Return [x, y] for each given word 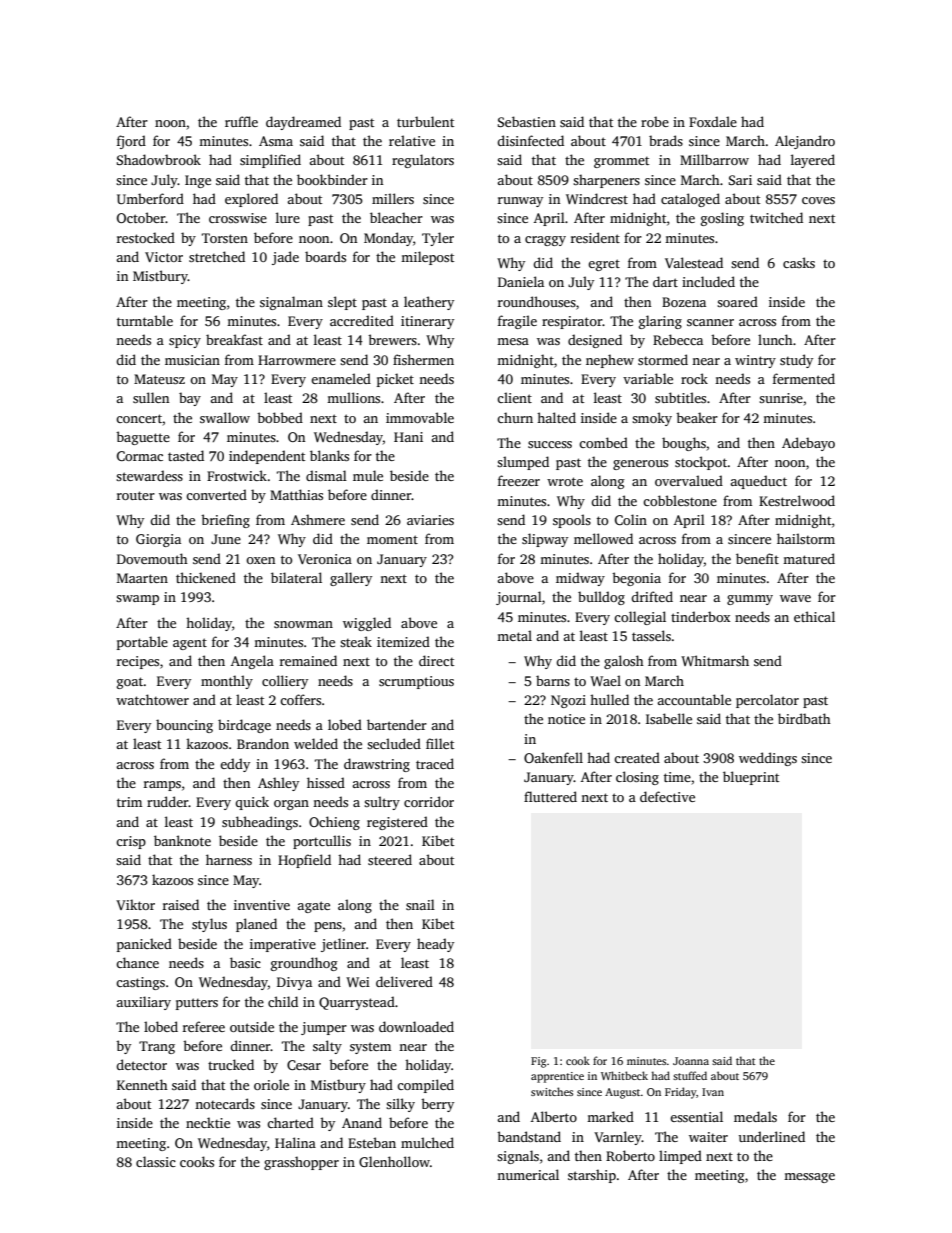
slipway [545, 540]
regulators [423, 161]
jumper [324, 1028]
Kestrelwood [797, 500]
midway [580, 579]
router [136, 495]
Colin [631, 519]
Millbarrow [714, 159]
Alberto [554, 1116]
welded [316, 743]
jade [285, 258]
